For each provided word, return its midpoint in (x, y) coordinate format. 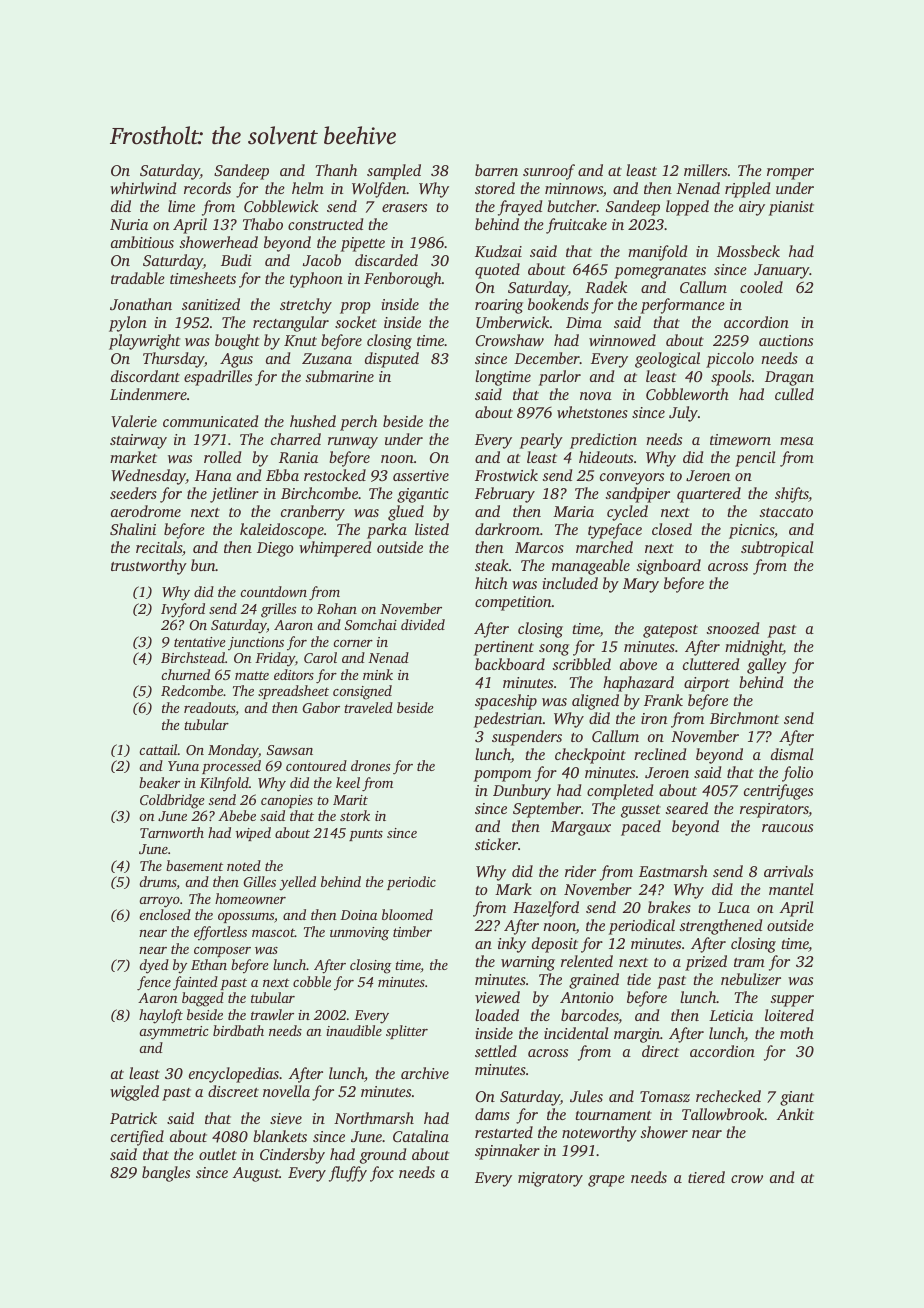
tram (749, 962)
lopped (687, 208)
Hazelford (546, 909)
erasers (404, 208)
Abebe (237, 815)
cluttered (711, 664)
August (255, 1174)
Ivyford (183, 610)
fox (382, 1174)
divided (423, 624)
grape (606, 1181)
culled (794, 394)
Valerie (134, 421)
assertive (421, 475)
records (207, 188)
